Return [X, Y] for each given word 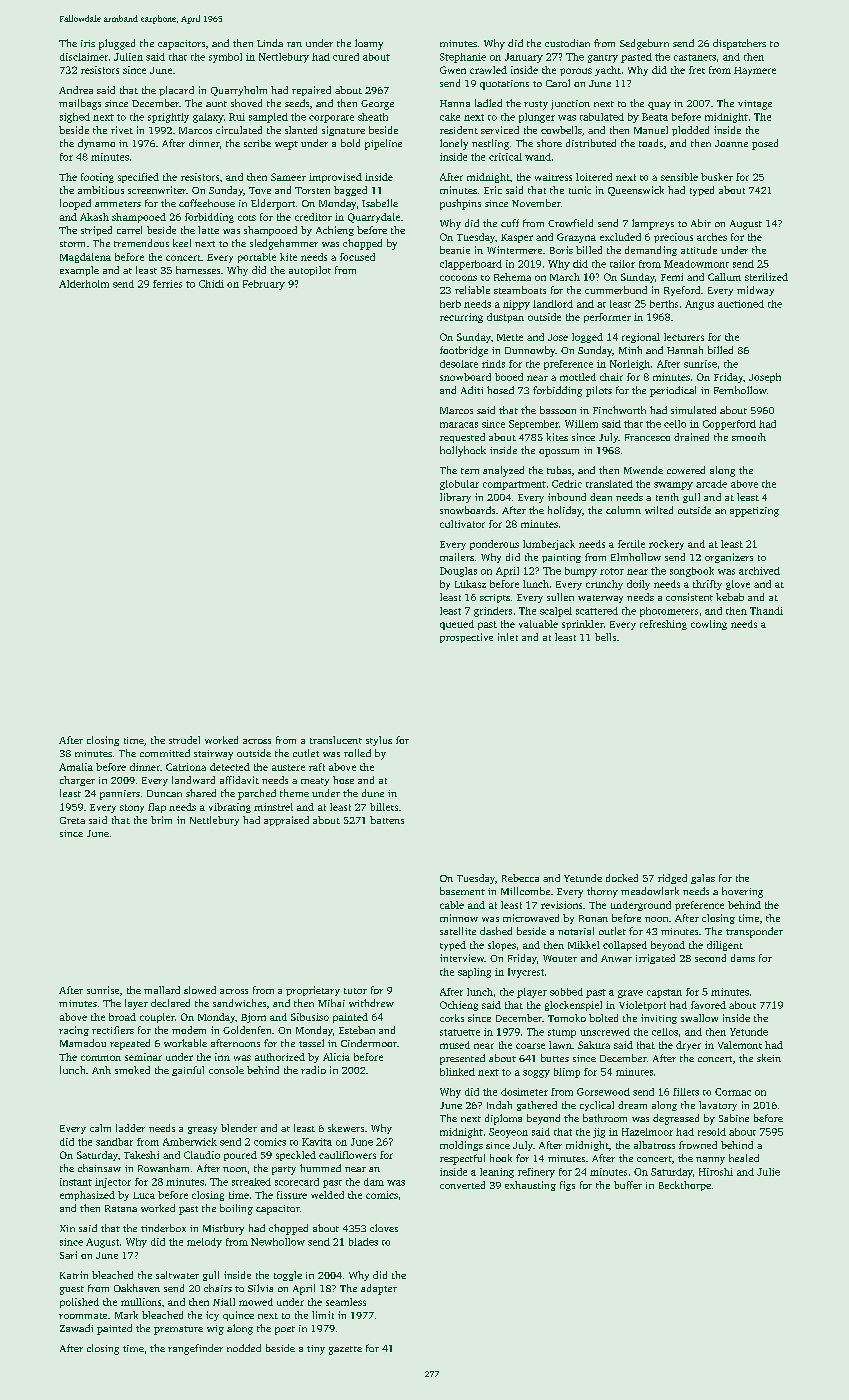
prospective [466, 638]
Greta [72, 820]
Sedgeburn [644, 44]
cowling [709, 625]
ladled [488, 103]
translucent [336, 740]
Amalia [76, 767]
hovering [742, 892]
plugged [117, 44]
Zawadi [76, 1328]
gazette [345, 1350]
